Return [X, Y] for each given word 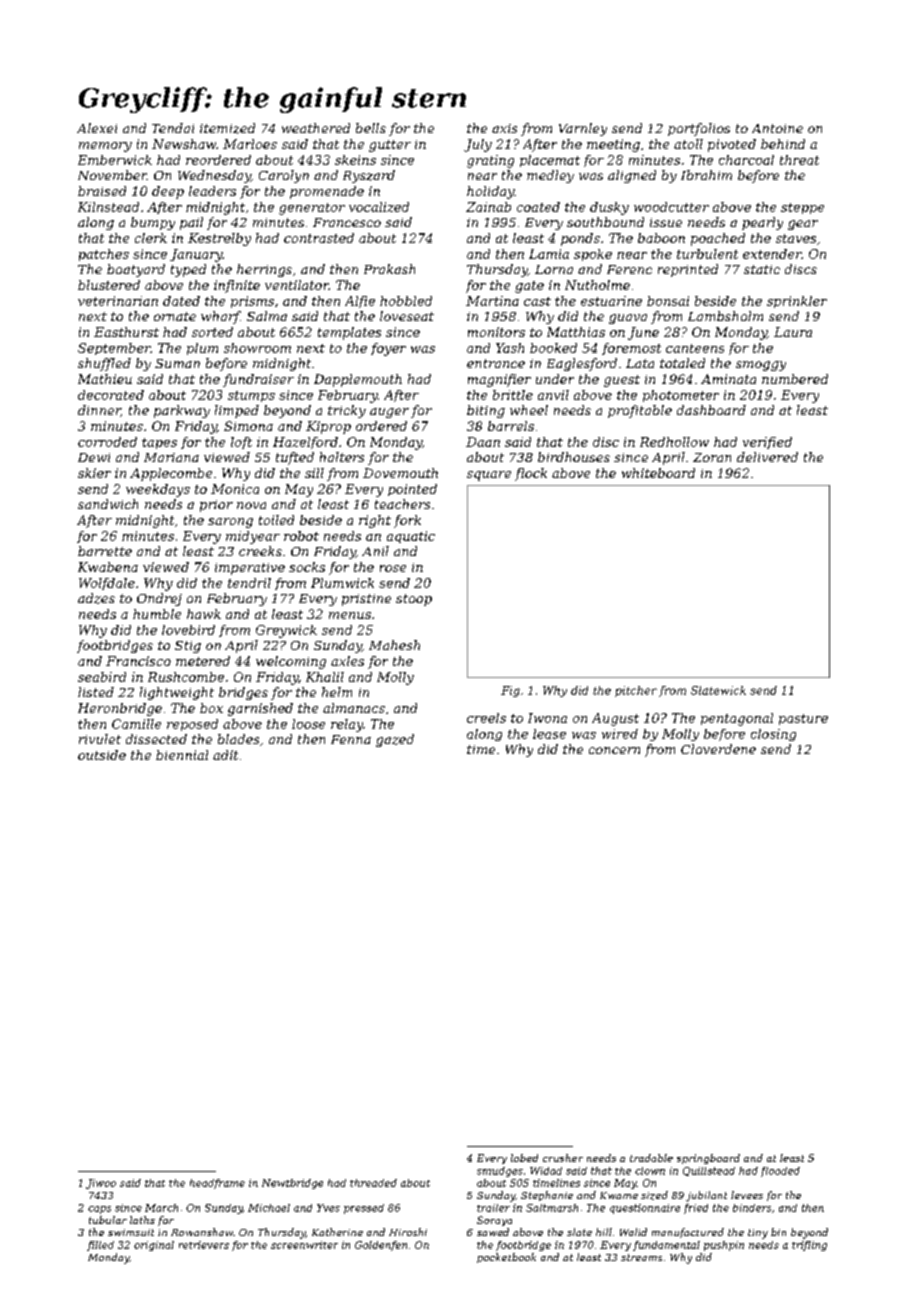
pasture [803, 719]
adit [225, 755]
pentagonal [737, 719]
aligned [632, 176]
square [489, 476]
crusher [563, 1158]
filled [100, 1246]
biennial [182, 755]
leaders [212, 191]
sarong [230, 523]
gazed [395, 740]
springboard [708, 1159]
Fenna [351, 739]
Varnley [583, 129]
